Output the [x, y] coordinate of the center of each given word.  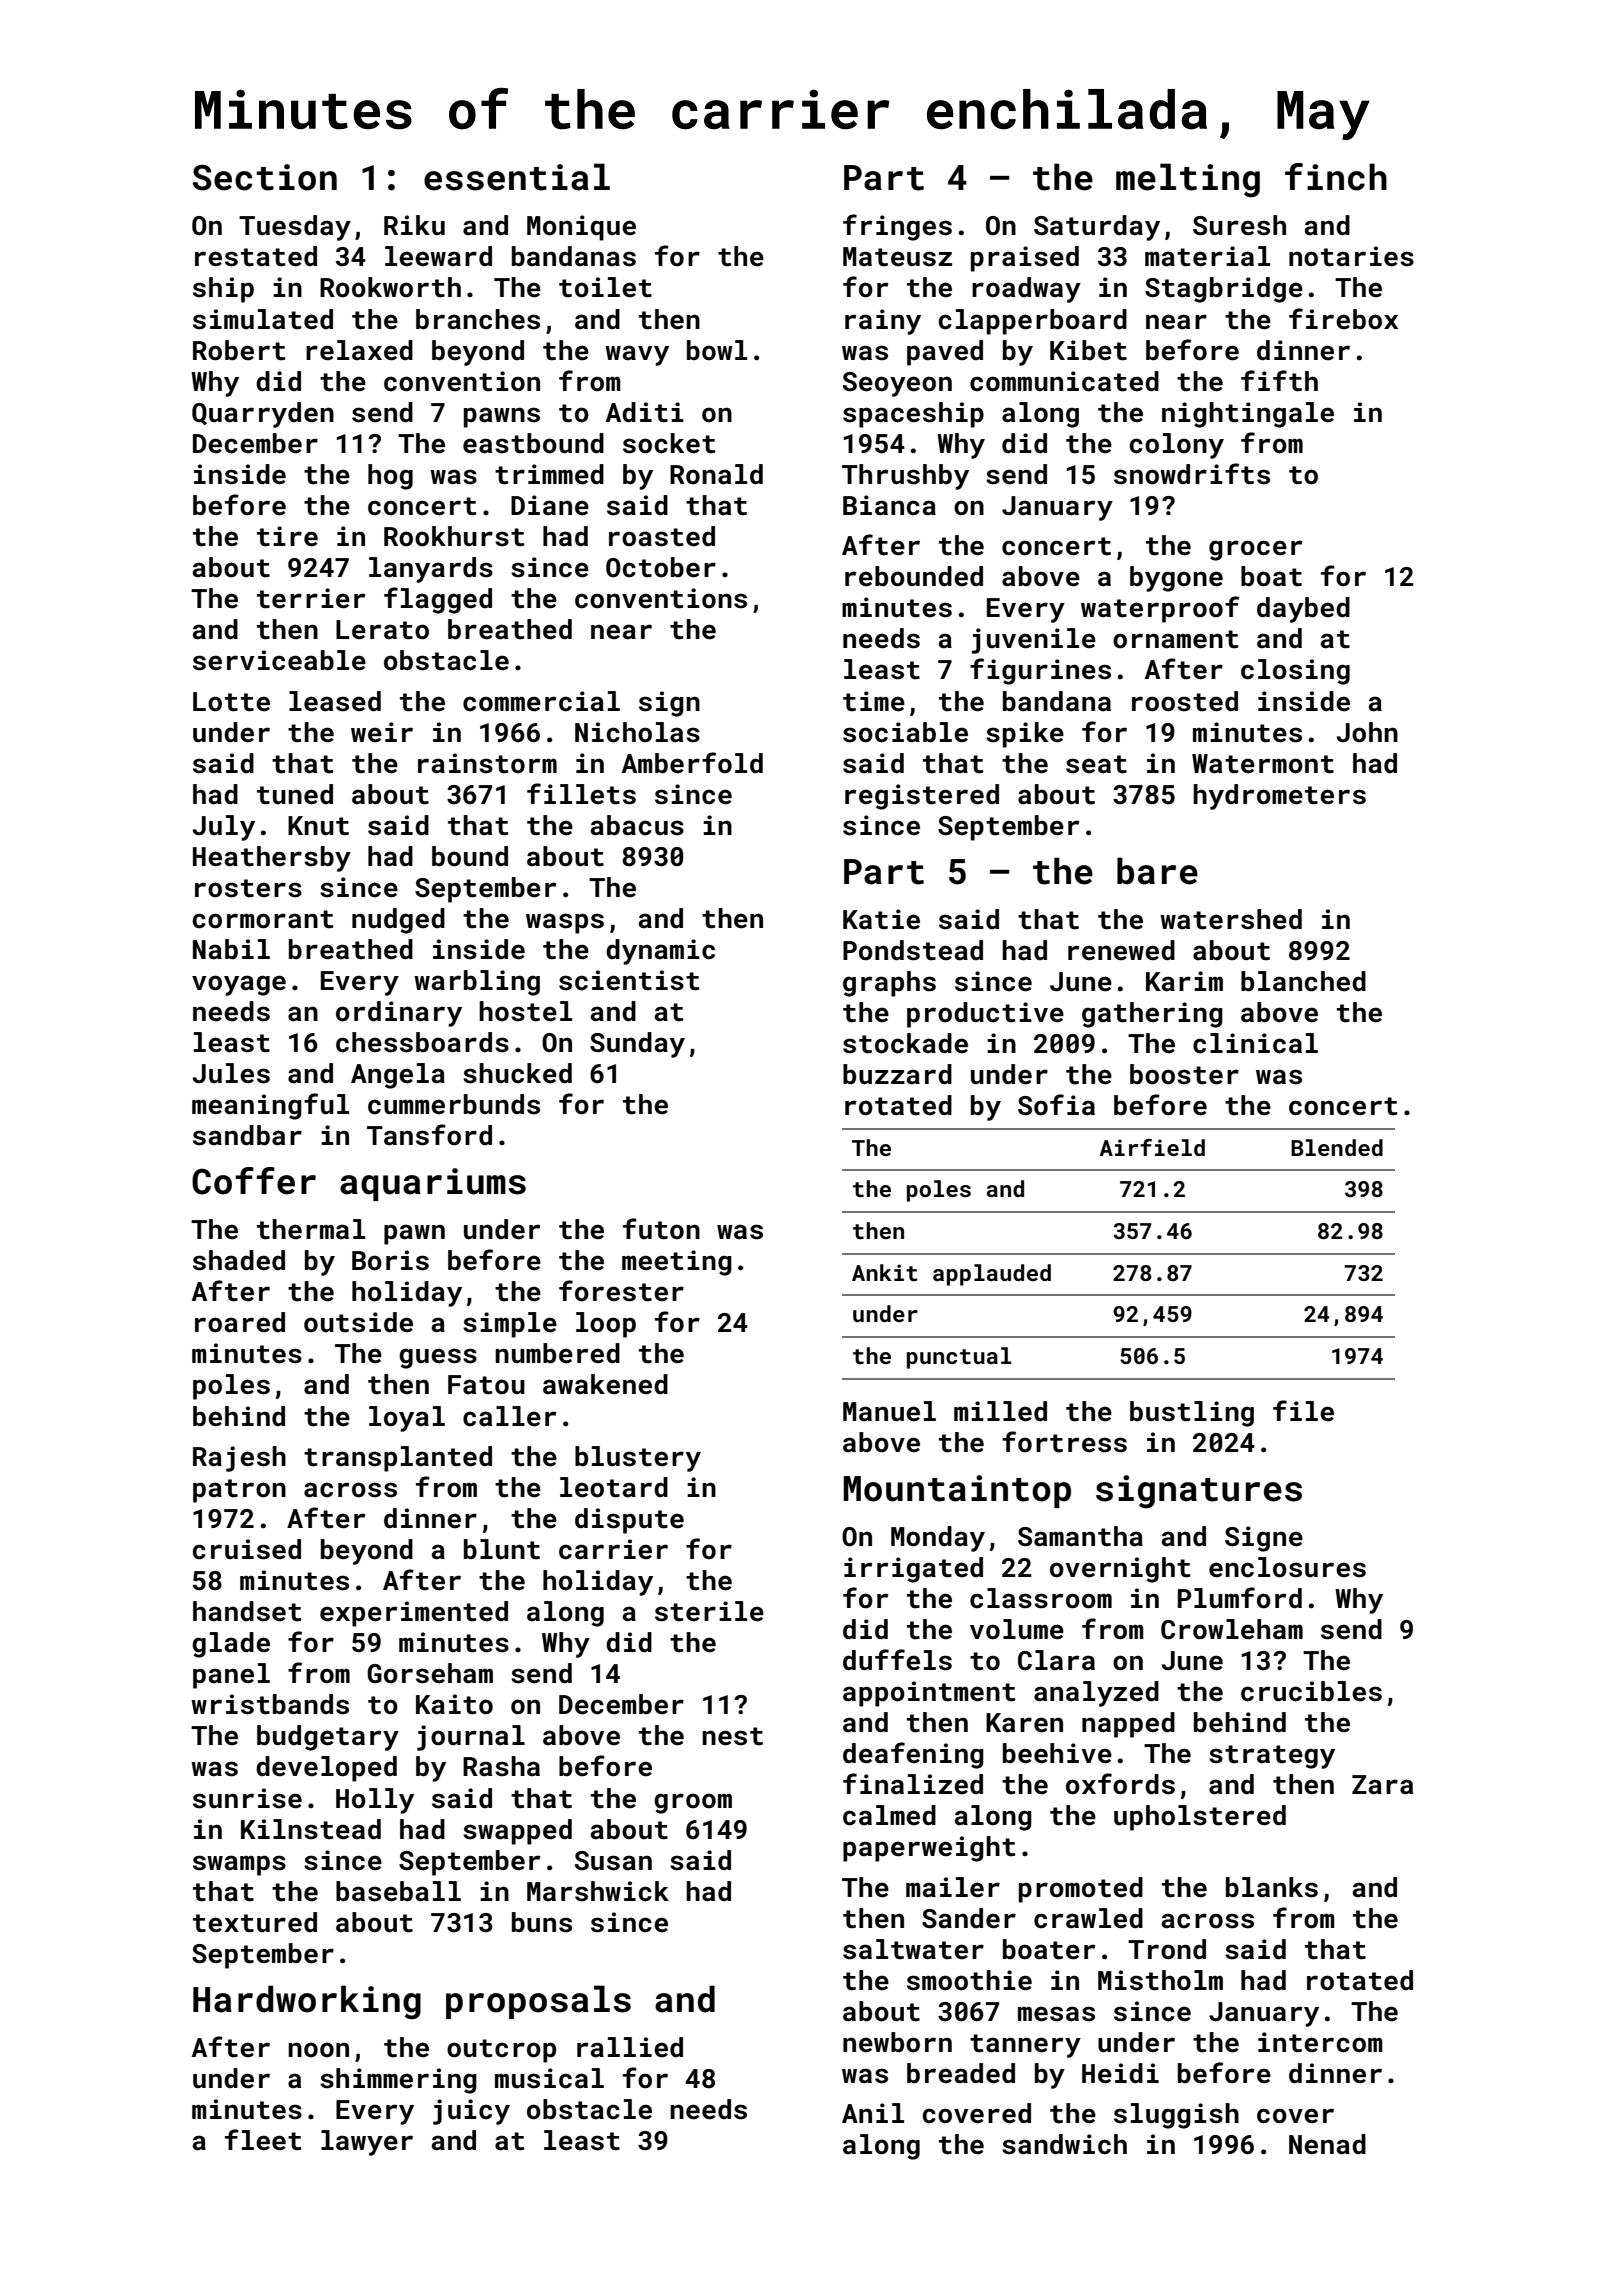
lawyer [367, 2143]
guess [438, 1358]
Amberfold [692, 763]
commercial [541, 701]
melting [1188, 180]
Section [265, 177]
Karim [1184, 981]
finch [1336, 177]
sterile [709, 1611]
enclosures [1287, 1567]
